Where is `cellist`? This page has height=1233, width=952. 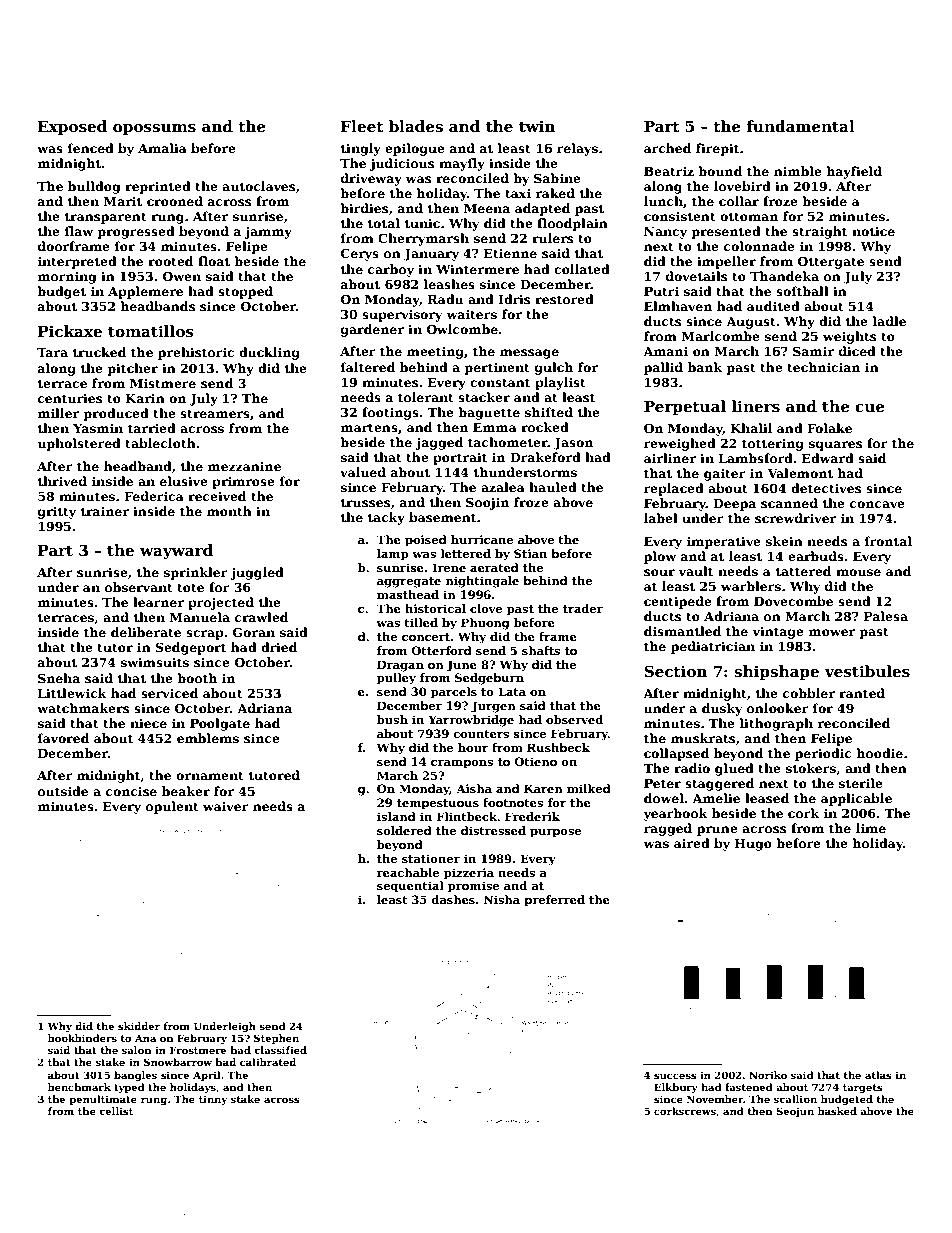 cellist is located at coordinates (116, 1111).
